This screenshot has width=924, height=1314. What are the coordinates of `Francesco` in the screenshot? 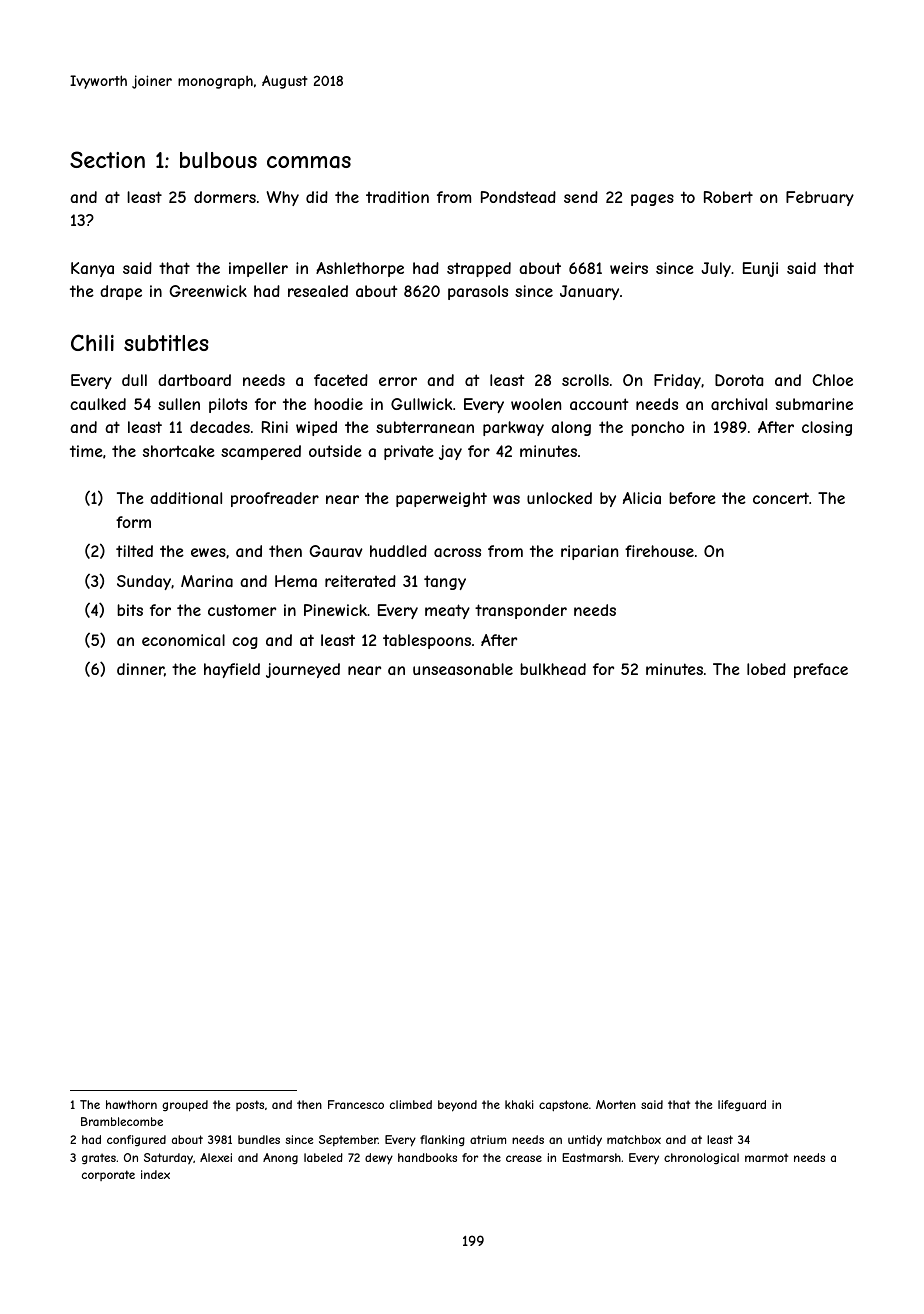 It's located at (356, 1104).
